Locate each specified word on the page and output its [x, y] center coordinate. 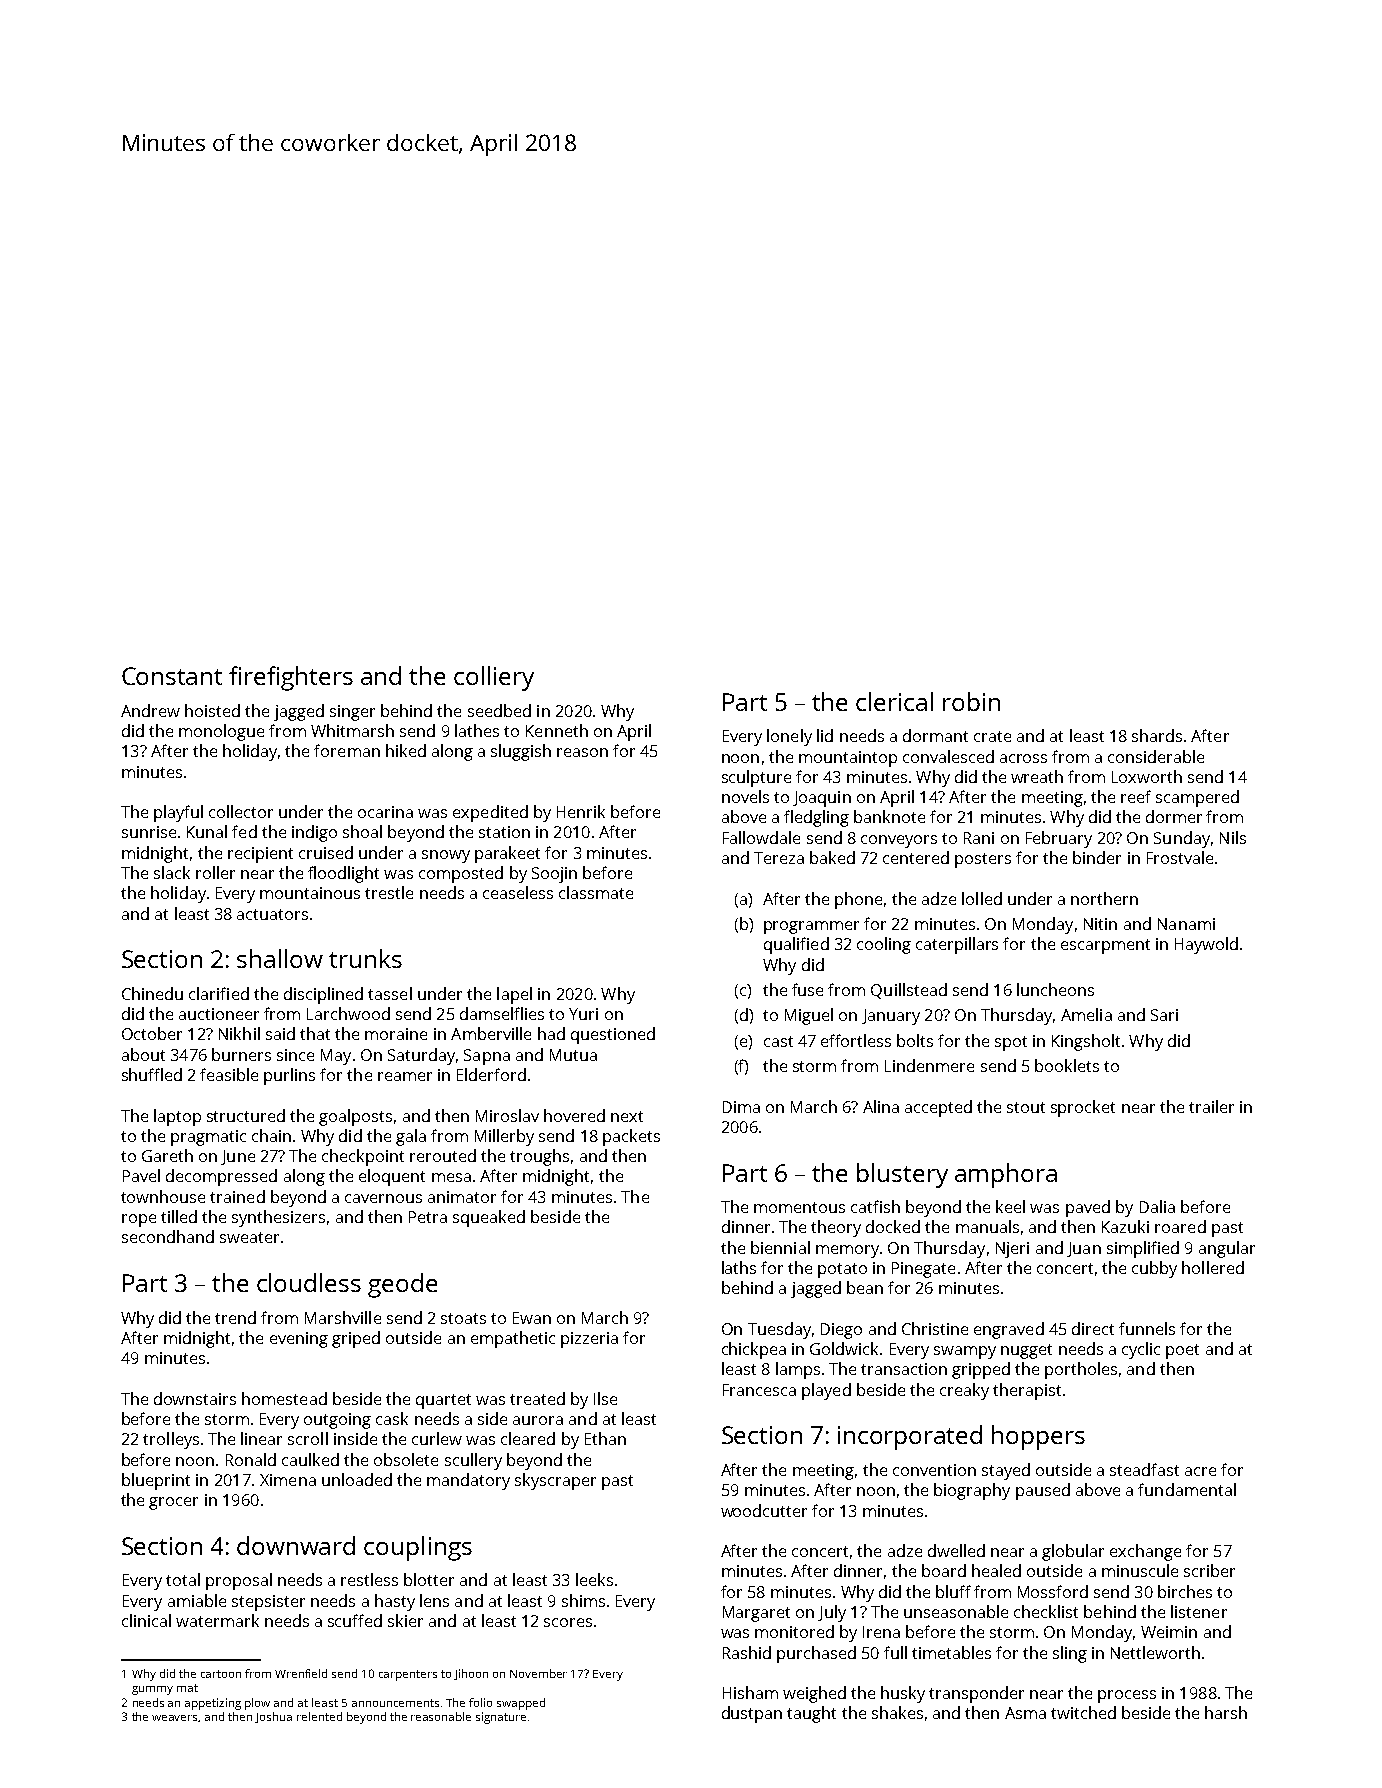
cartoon [221, 1674]
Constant [172, 676]
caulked [310, 1459]
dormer [1174, 816]
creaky [964, 1391]
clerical [894, 701]
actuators [272, 914]
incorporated [910, 1437]
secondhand [168, 1236]
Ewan [532, 1318]
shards [1157, 735]
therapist [1027, 1391]
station [504, 832]
